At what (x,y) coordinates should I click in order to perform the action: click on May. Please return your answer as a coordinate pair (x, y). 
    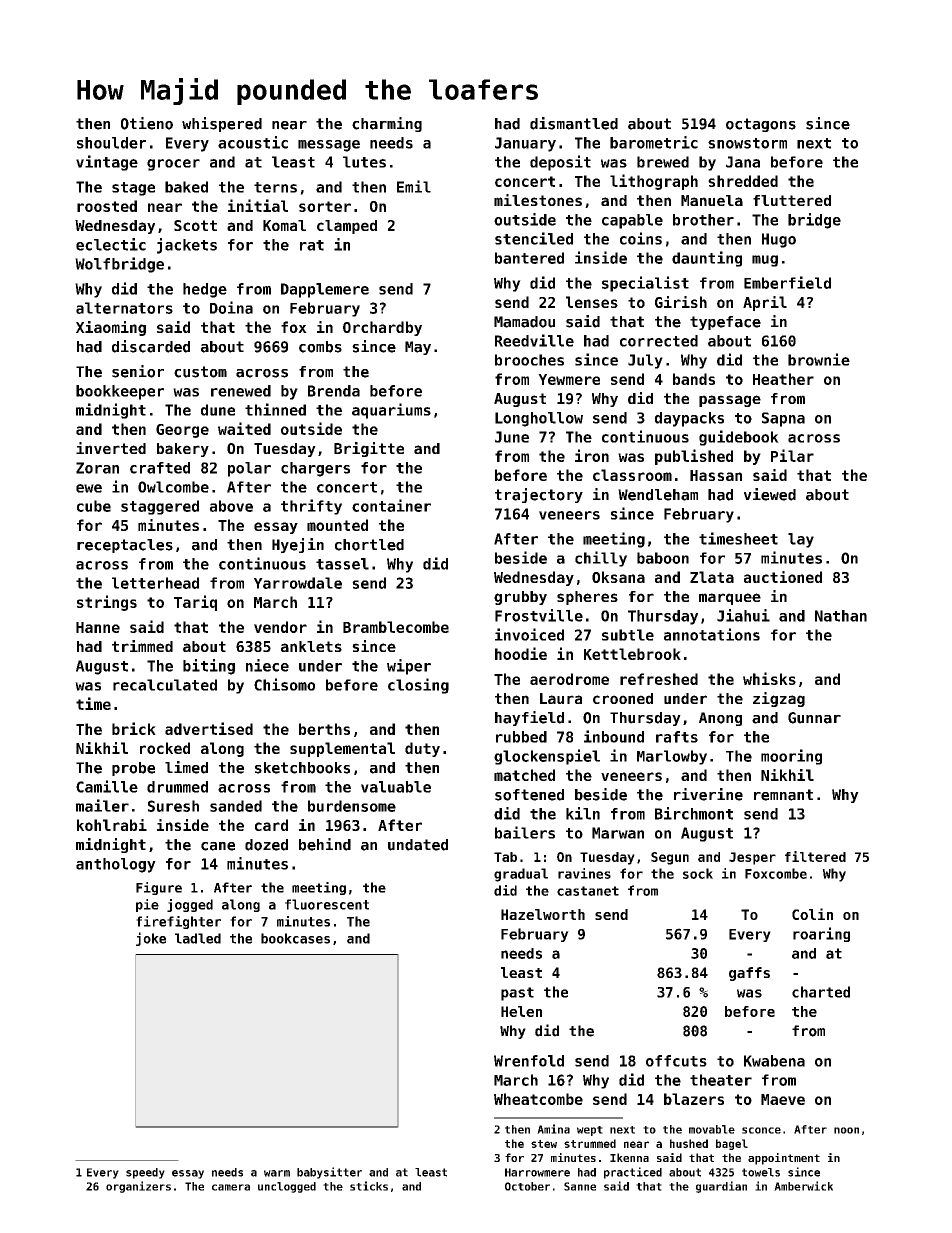
    Looking at the image, I should click on (418, 348).
